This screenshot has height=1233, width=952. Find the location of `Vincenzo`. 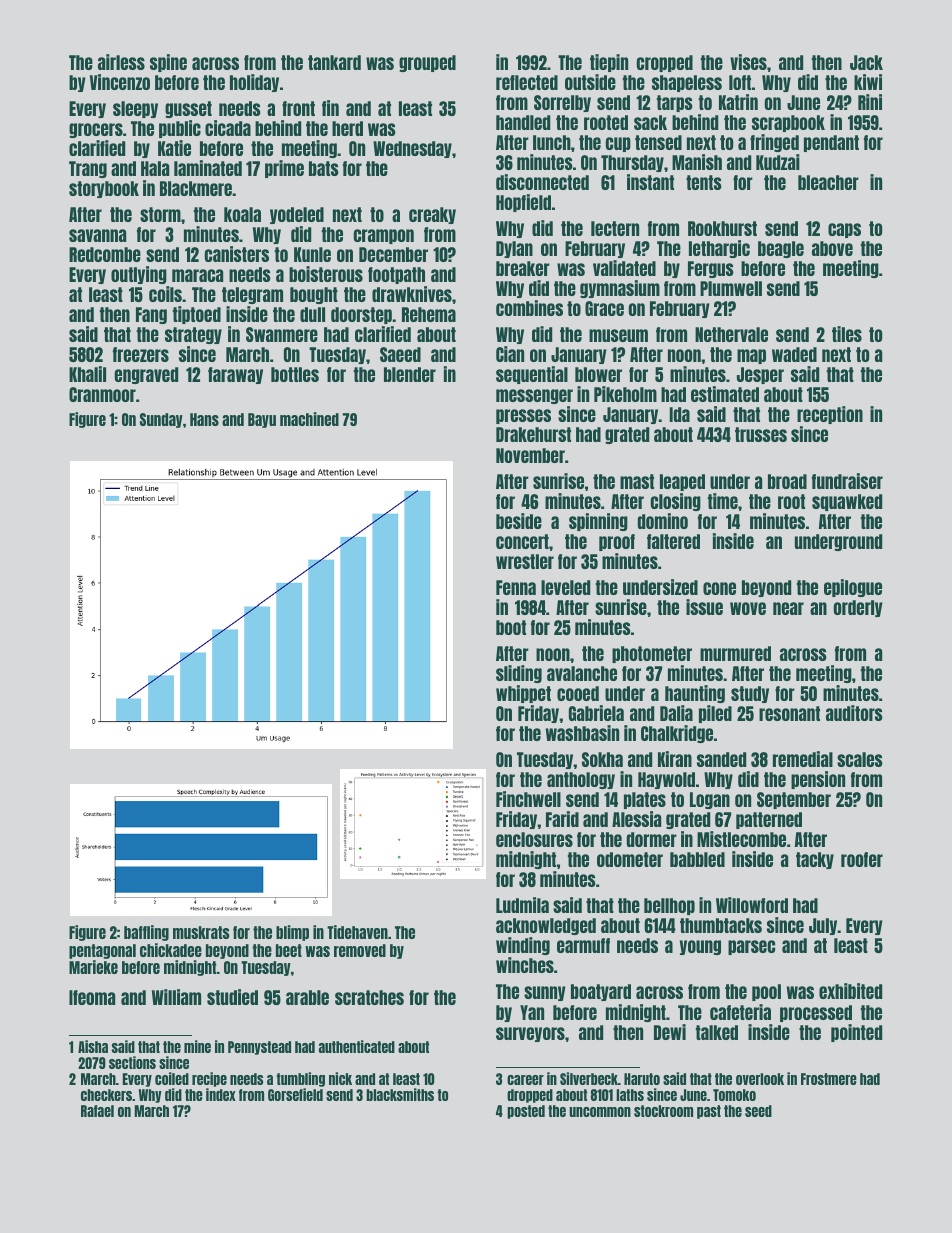

Vincenzo is located at coordinates (120, 82).
